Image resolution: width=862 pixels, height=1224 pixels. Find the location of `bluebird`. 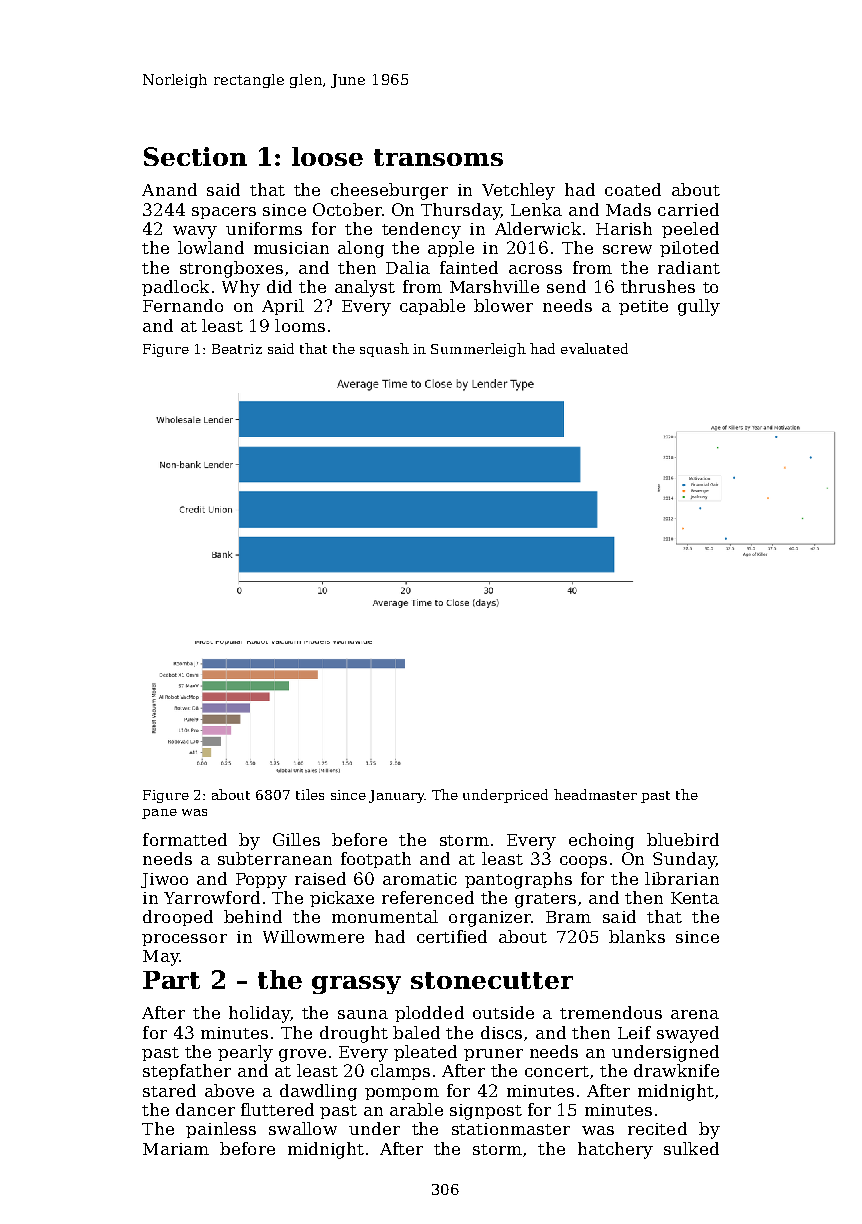

bluebird is located at coordinates (683, 839).
